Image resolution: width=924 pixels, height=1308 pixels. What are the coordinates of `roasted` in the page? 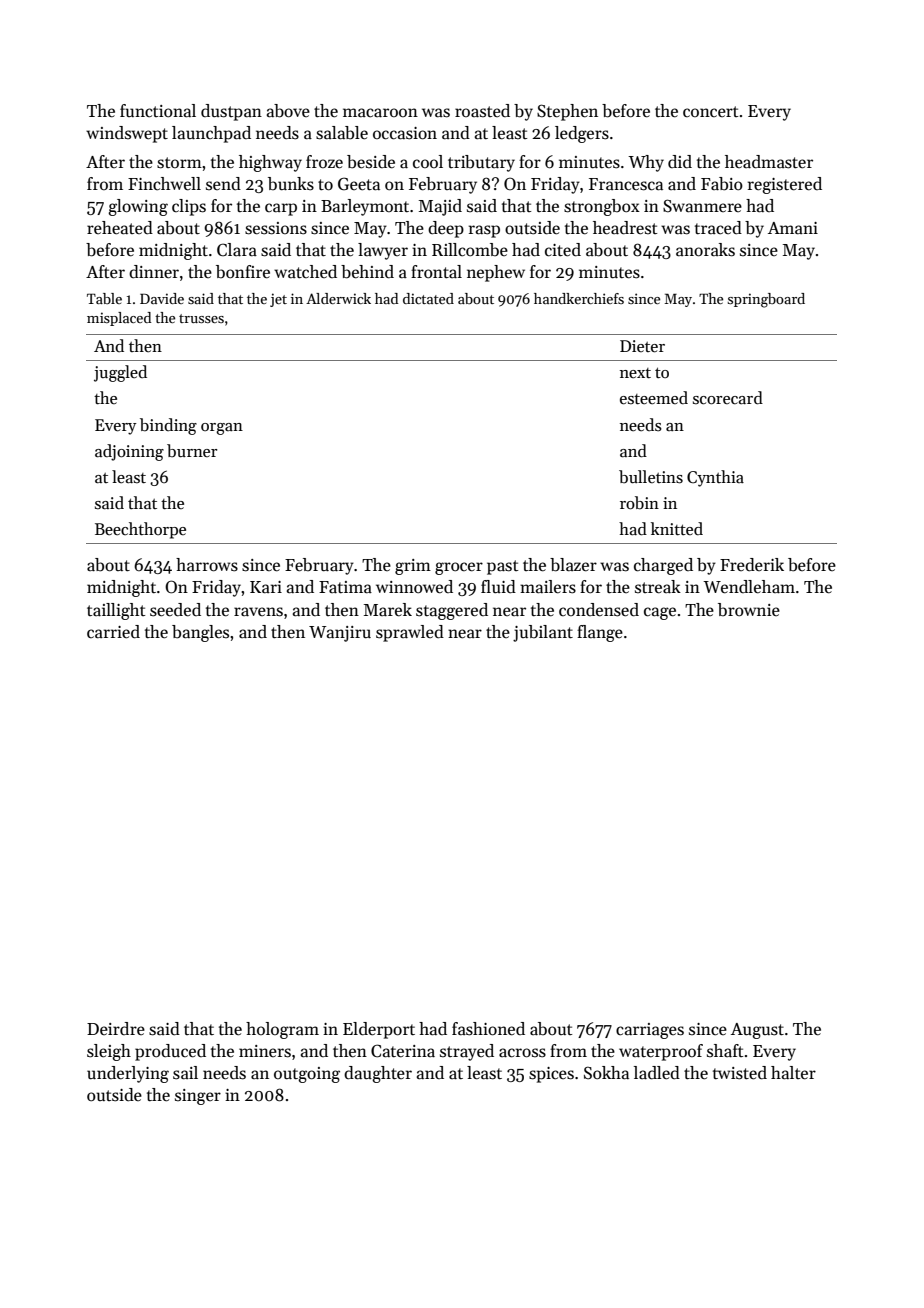 It's located at (482, 110).
